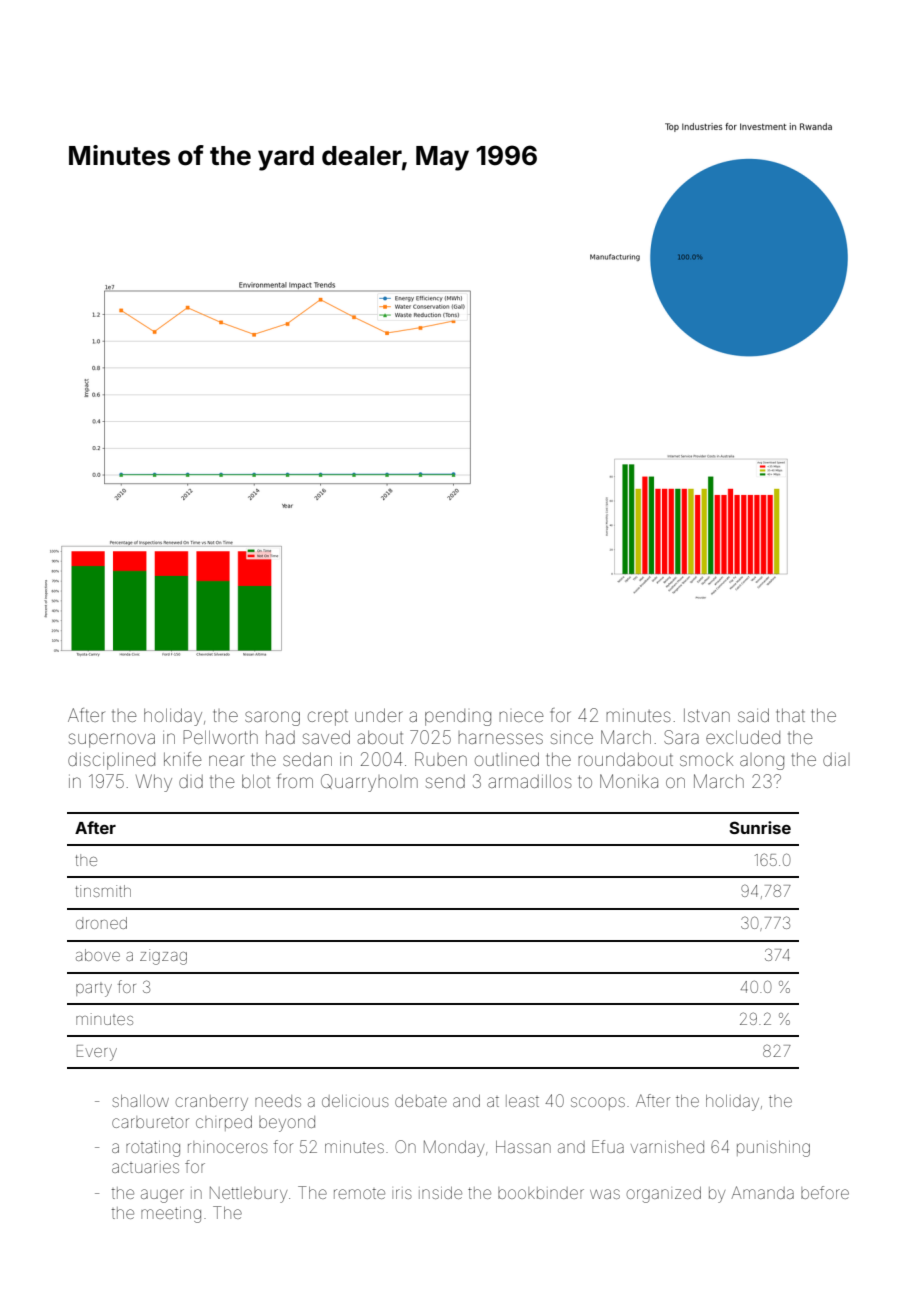 The width and height of the screenshot is (924, 1311). I want to click on zigzag, so click(163, 957).
